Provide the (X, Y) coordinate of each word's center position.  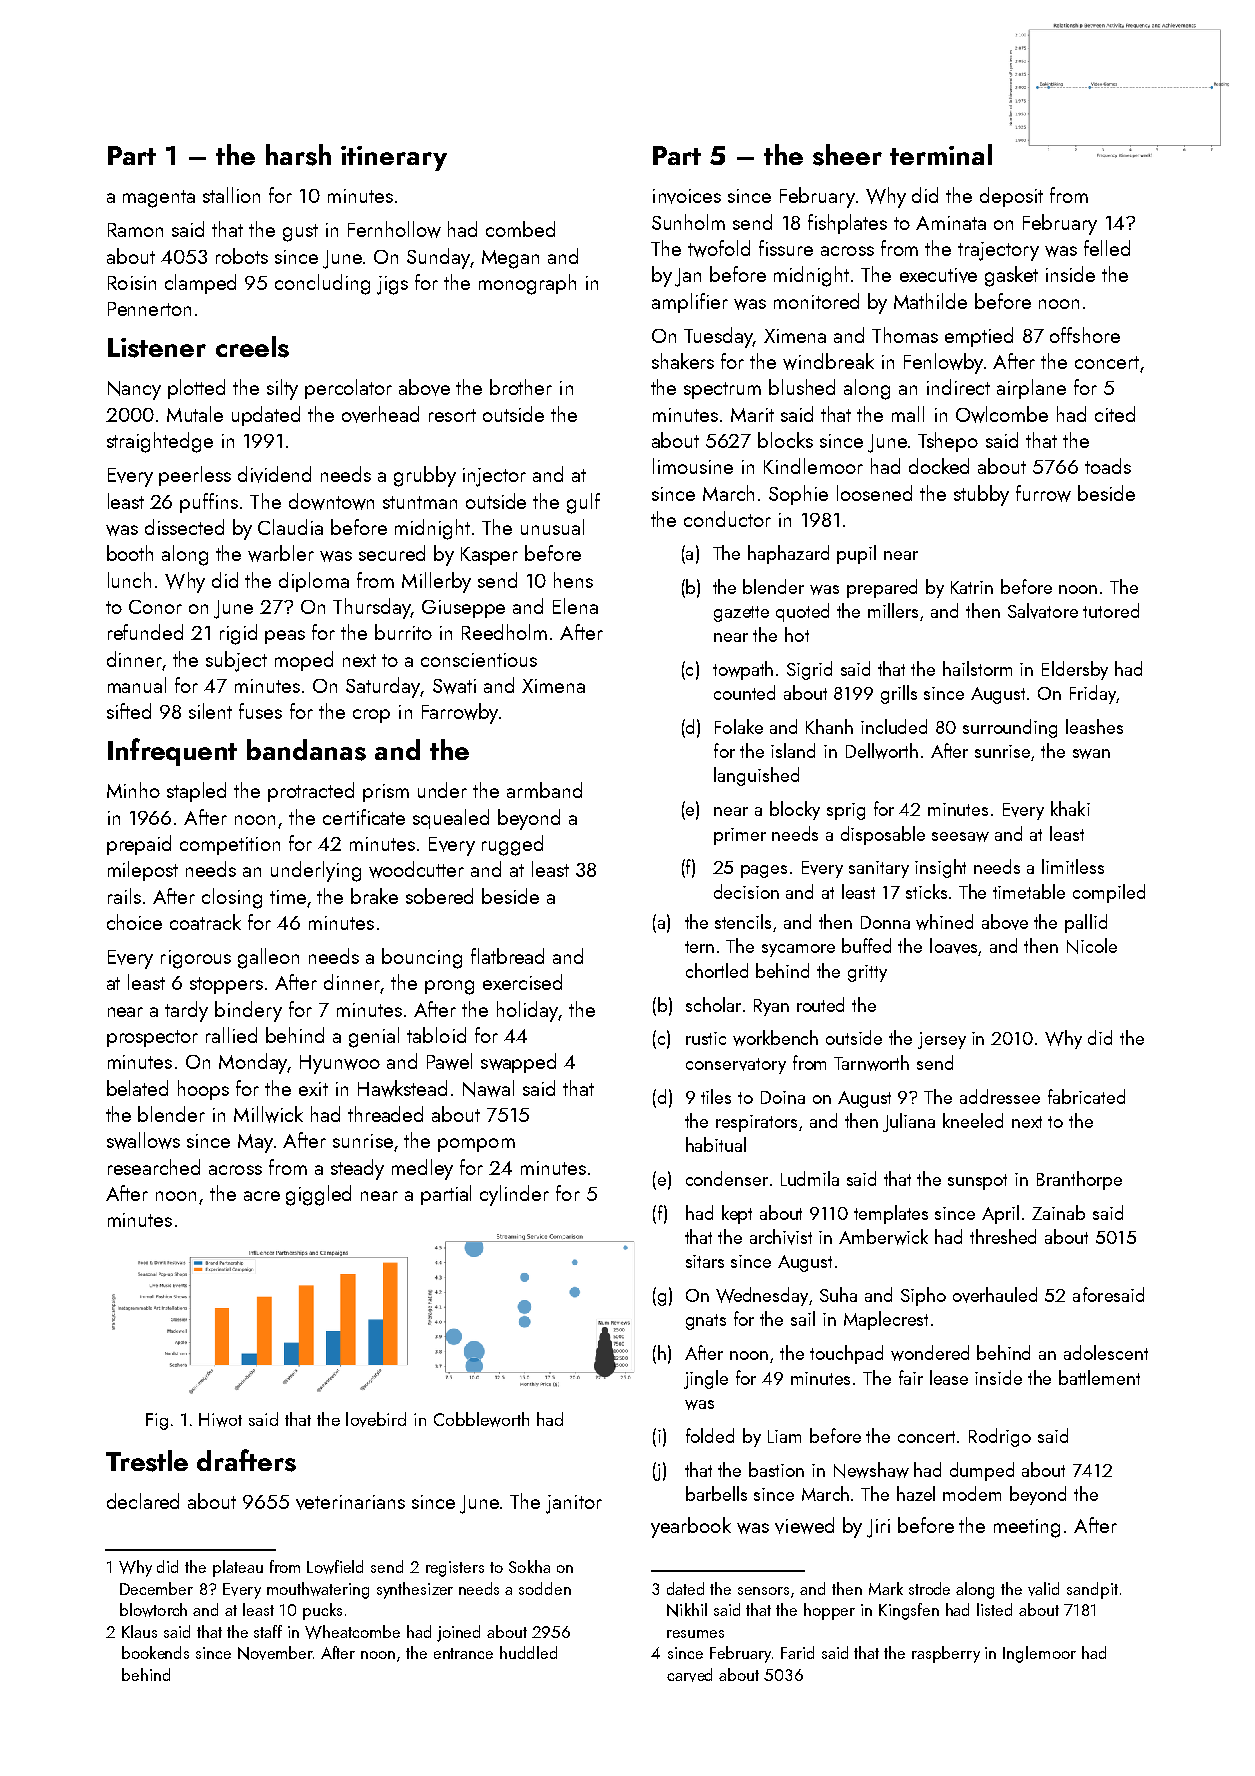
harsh (298, 155)
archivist (781, 1237)
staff (268, 1631)
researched (154, 1167)
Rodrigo (1000, 1437)
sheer (847, 155)
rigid (238, 634)
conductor (727, 519)
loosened (874, 493)
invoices (687, 196)
